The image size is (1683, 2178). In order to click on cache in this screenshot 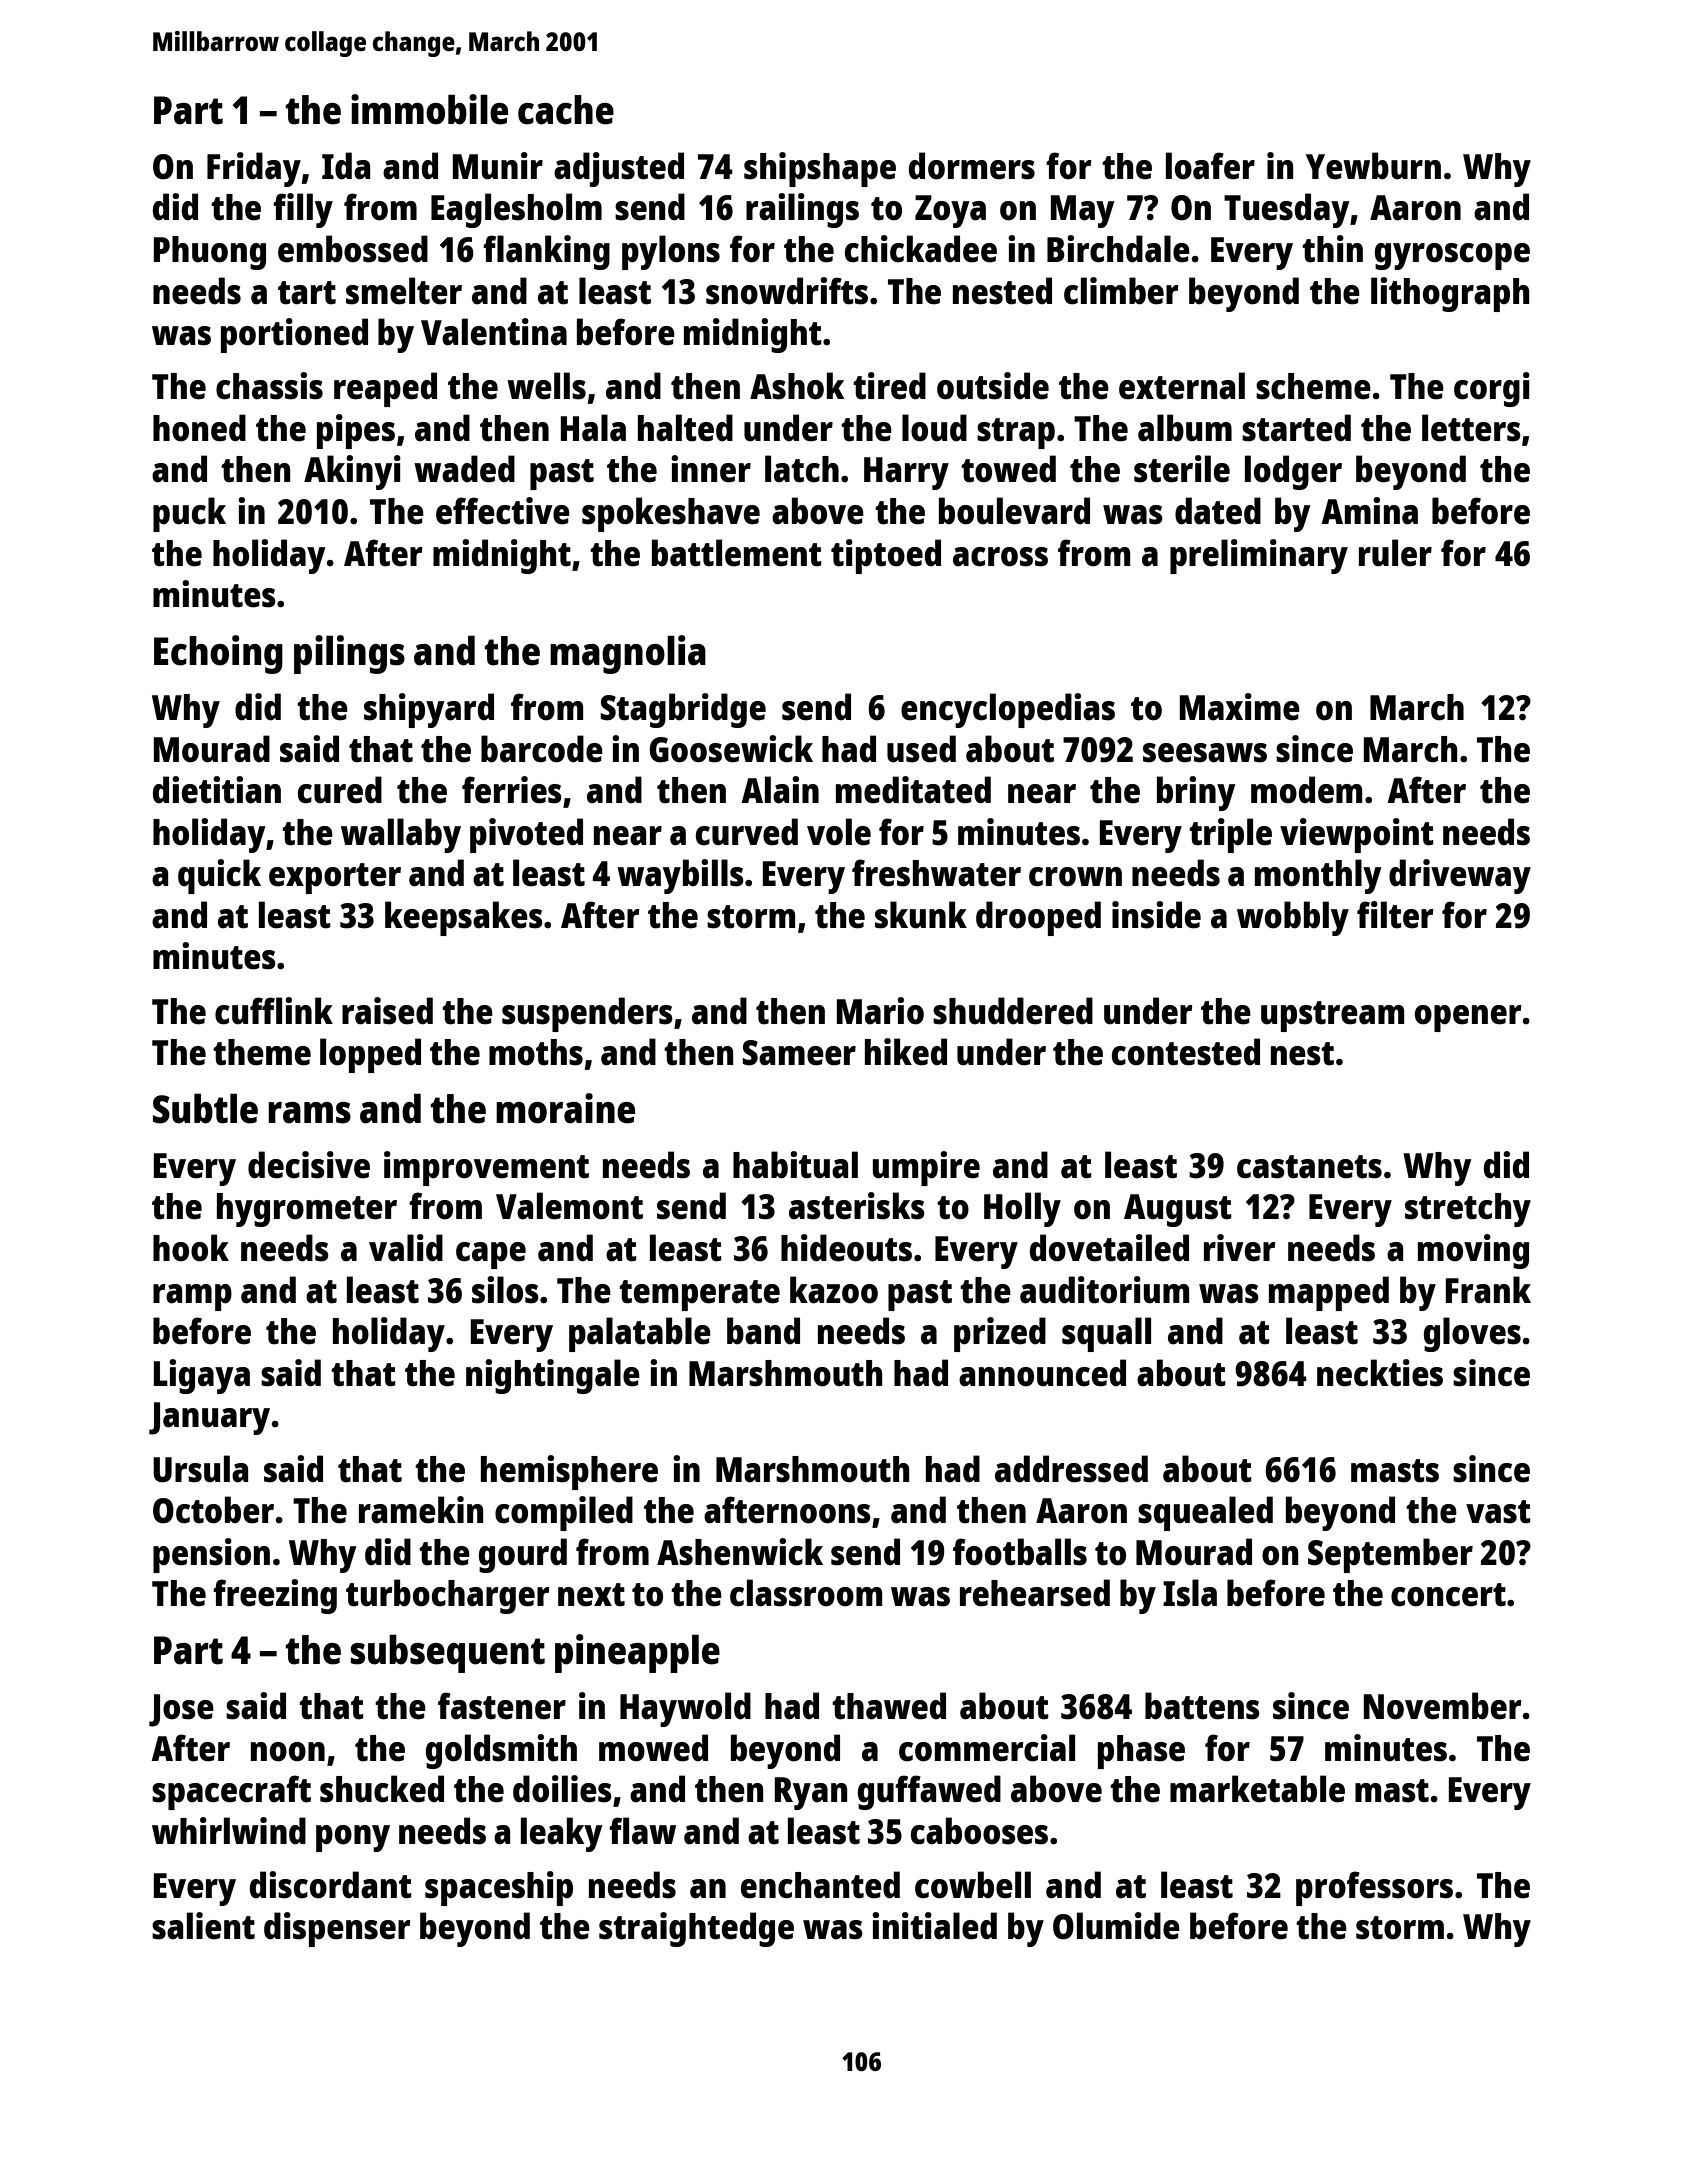, I will do `click(566, 110)`.
